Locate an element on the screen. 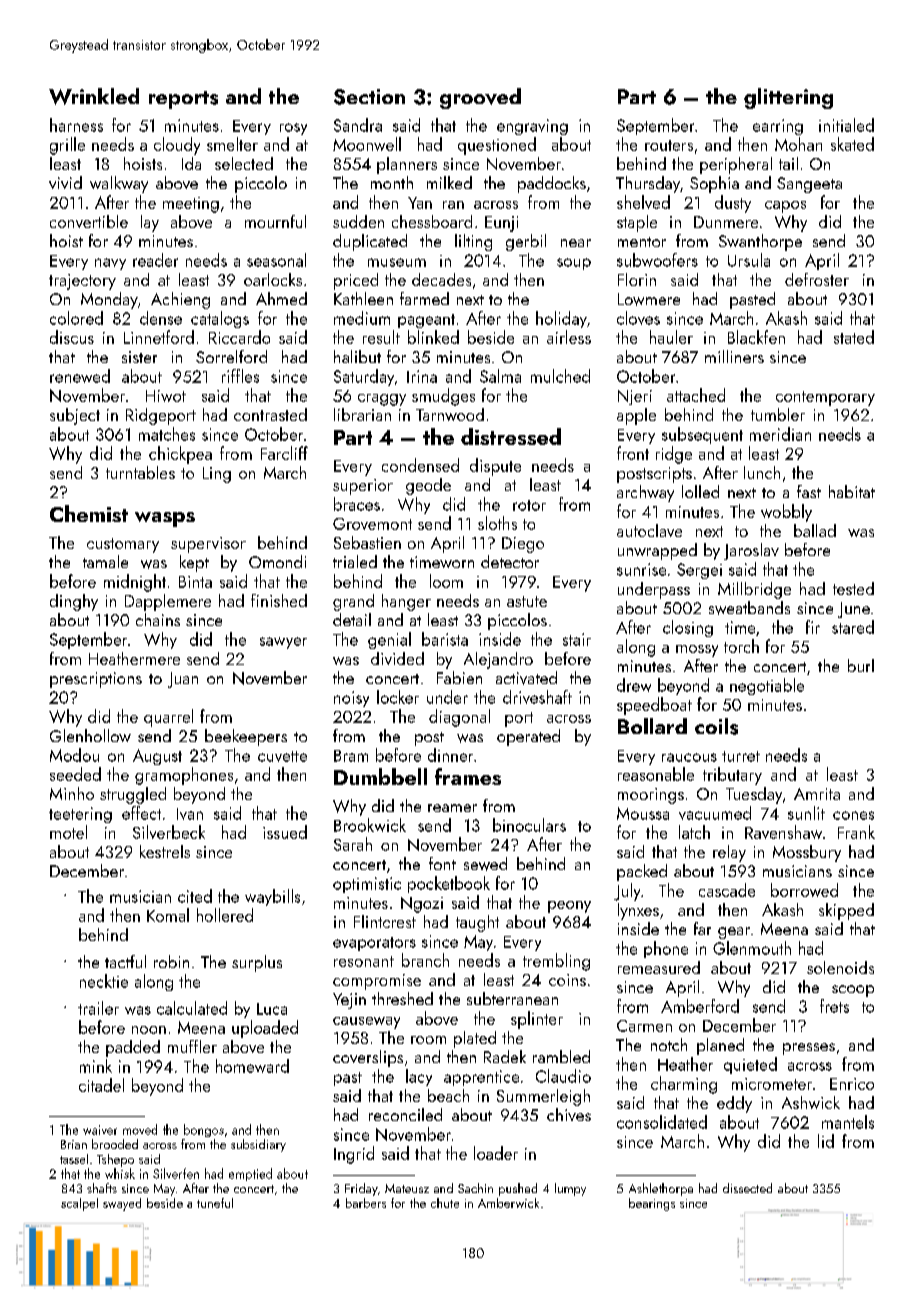 The image size is (924, 1308). contemporary is located at coordinates (825, 398).
